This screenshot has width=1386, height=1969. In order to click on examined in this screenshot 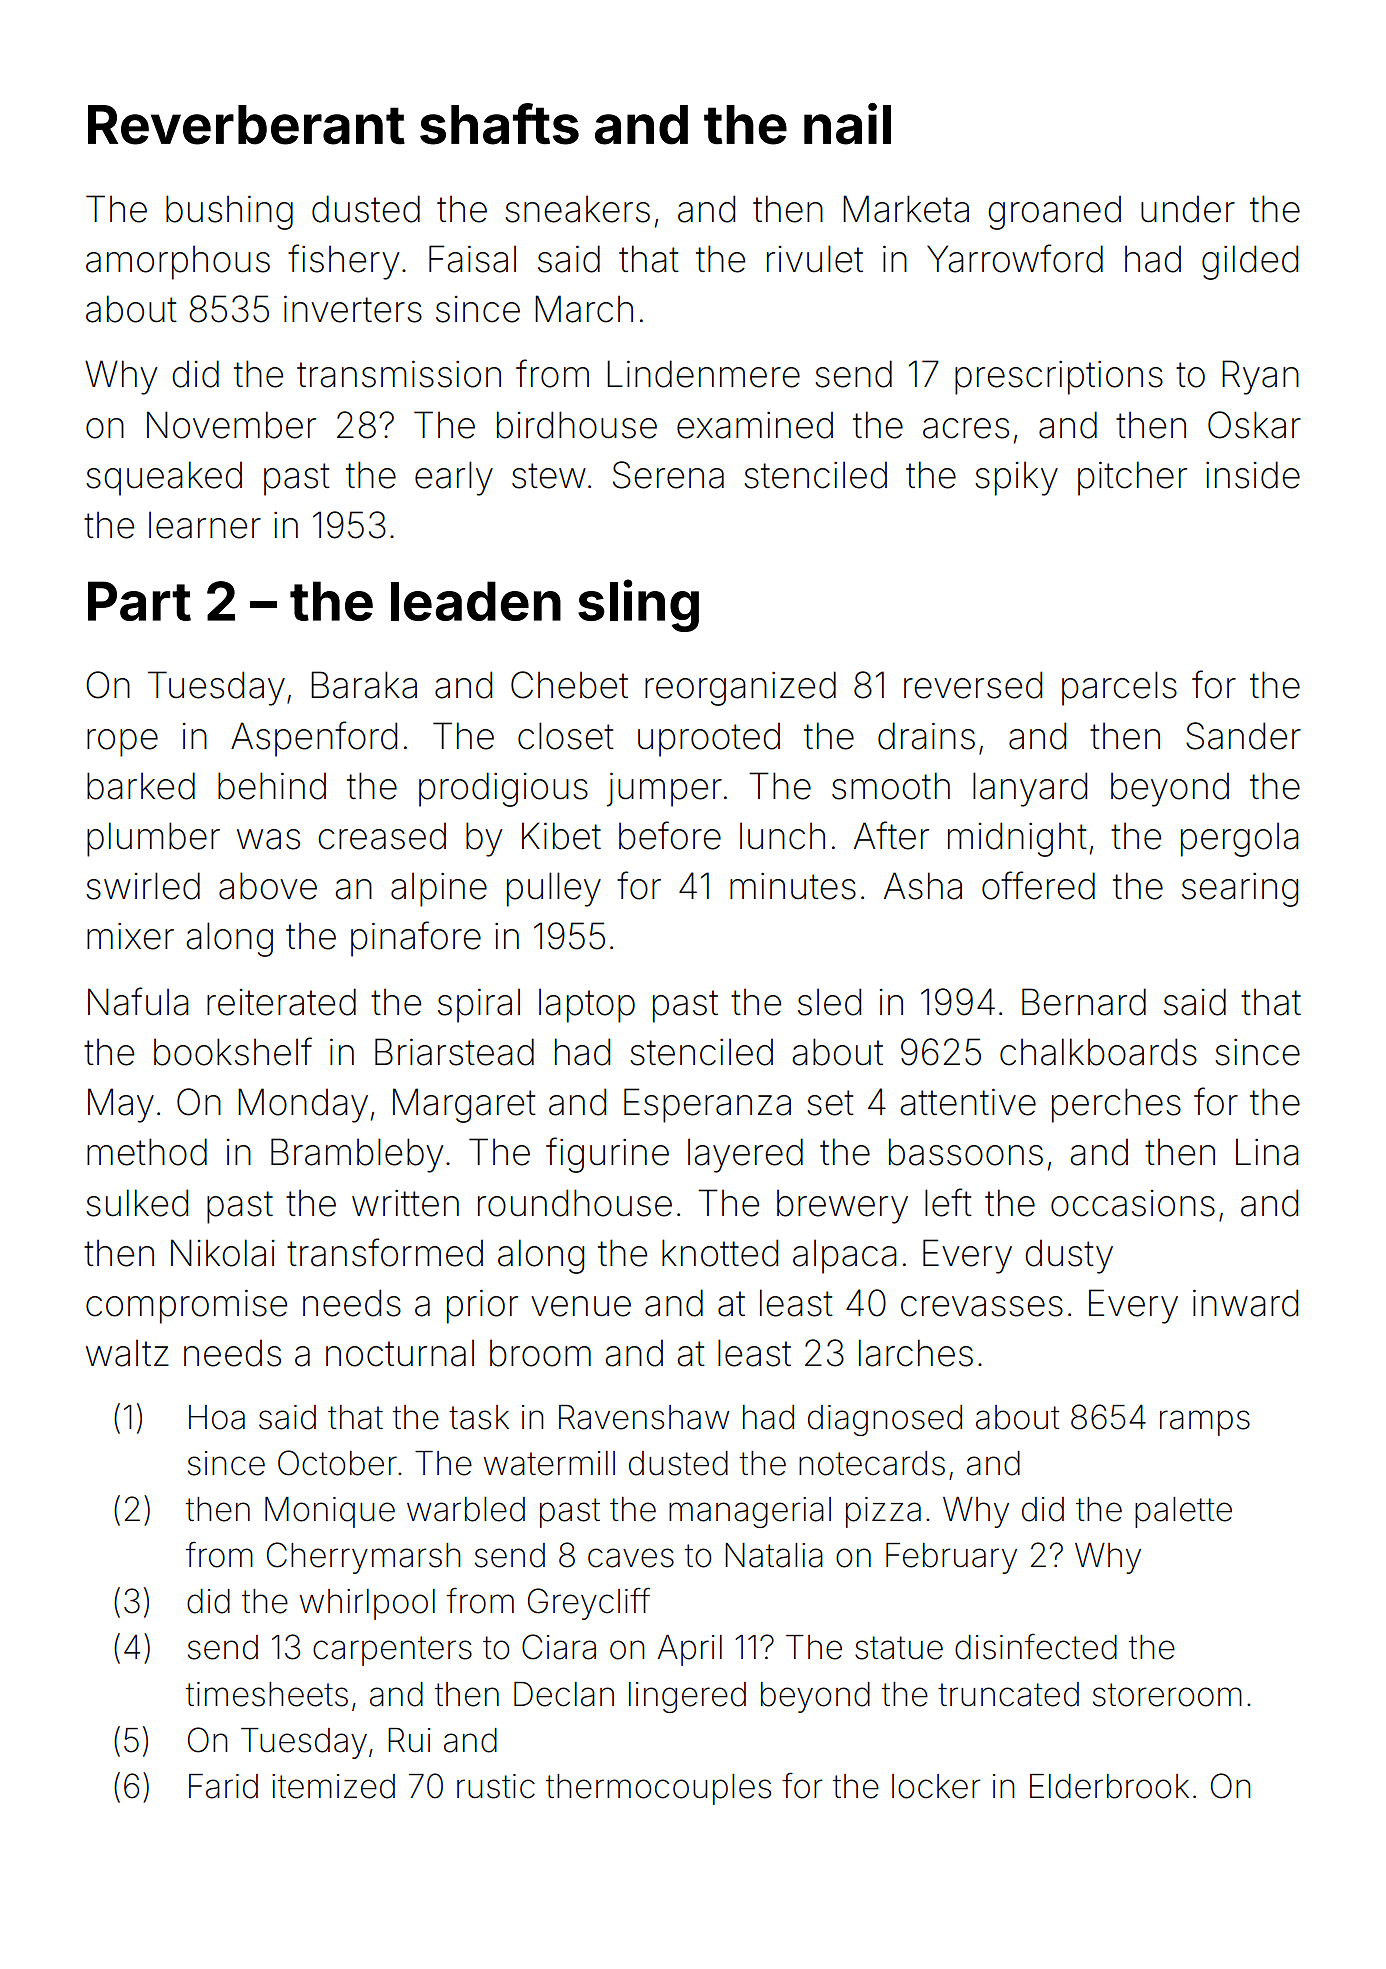, I will do `click(755, 425)`.
